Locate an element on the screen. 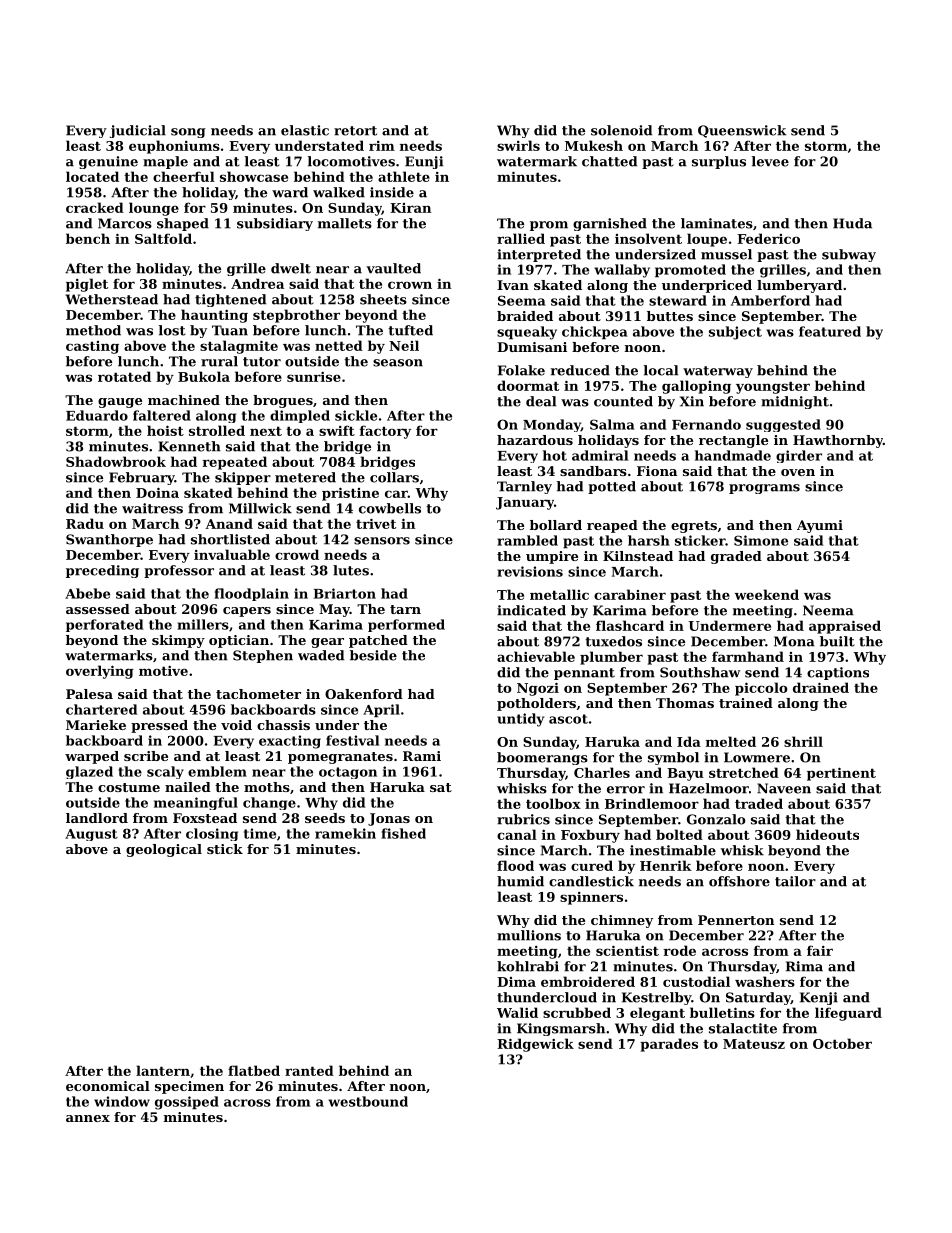  judicial is located at coordinates (138, 131).
